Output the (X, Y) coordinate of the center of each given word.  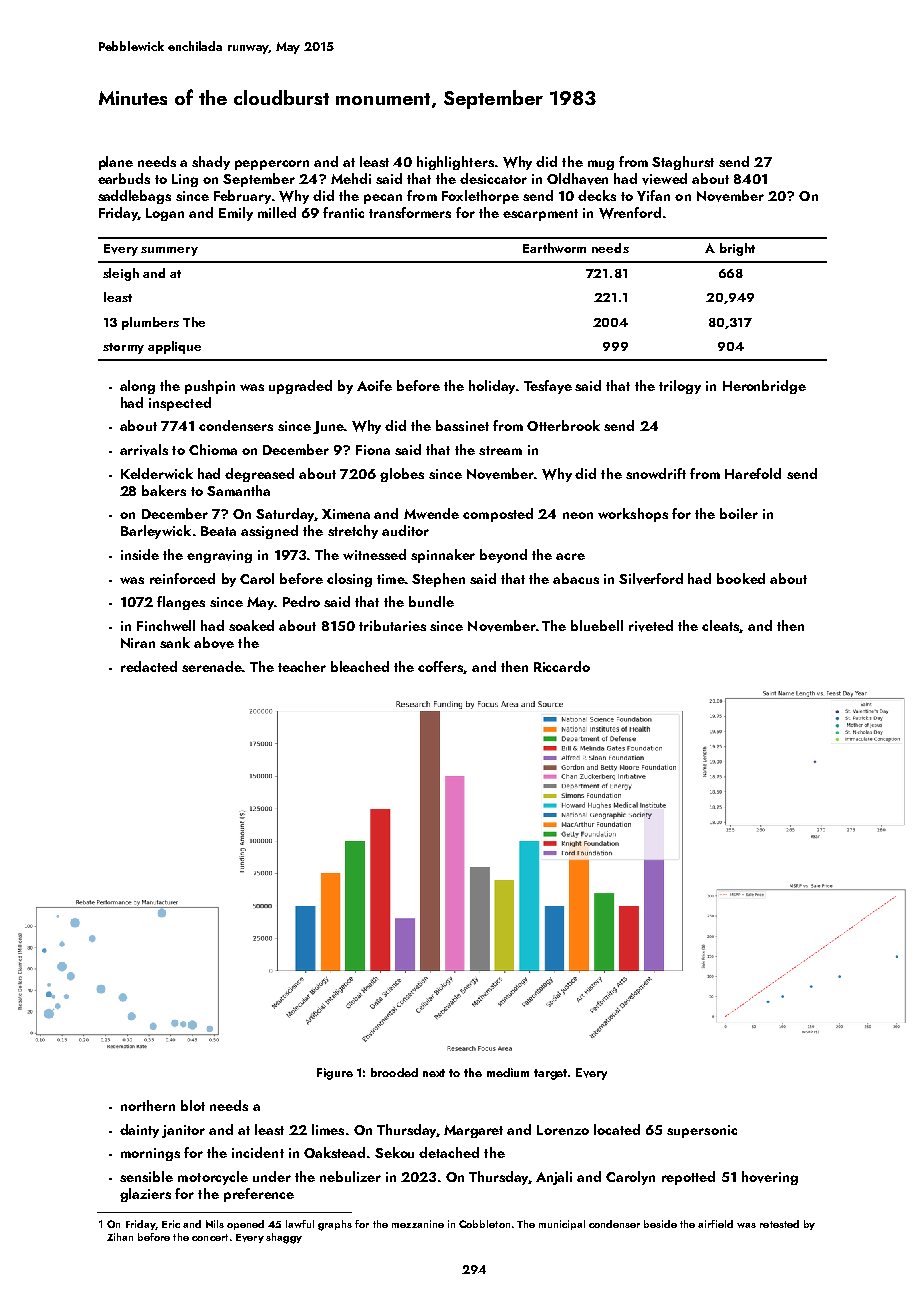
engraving (219, 556)
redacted (149, 666)
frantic (343, 212)
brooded (394, 1072)
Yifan (653, 195)
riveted (651, 626)
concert (210, 1237)
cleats (721, 626)
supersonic (702, 1131)
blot (193, 1105)
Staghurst (683, 163)
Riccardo (562, 666)
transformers (410, 212)
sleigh (121, 274)
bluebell (597, 625)
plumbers (150, 323)
